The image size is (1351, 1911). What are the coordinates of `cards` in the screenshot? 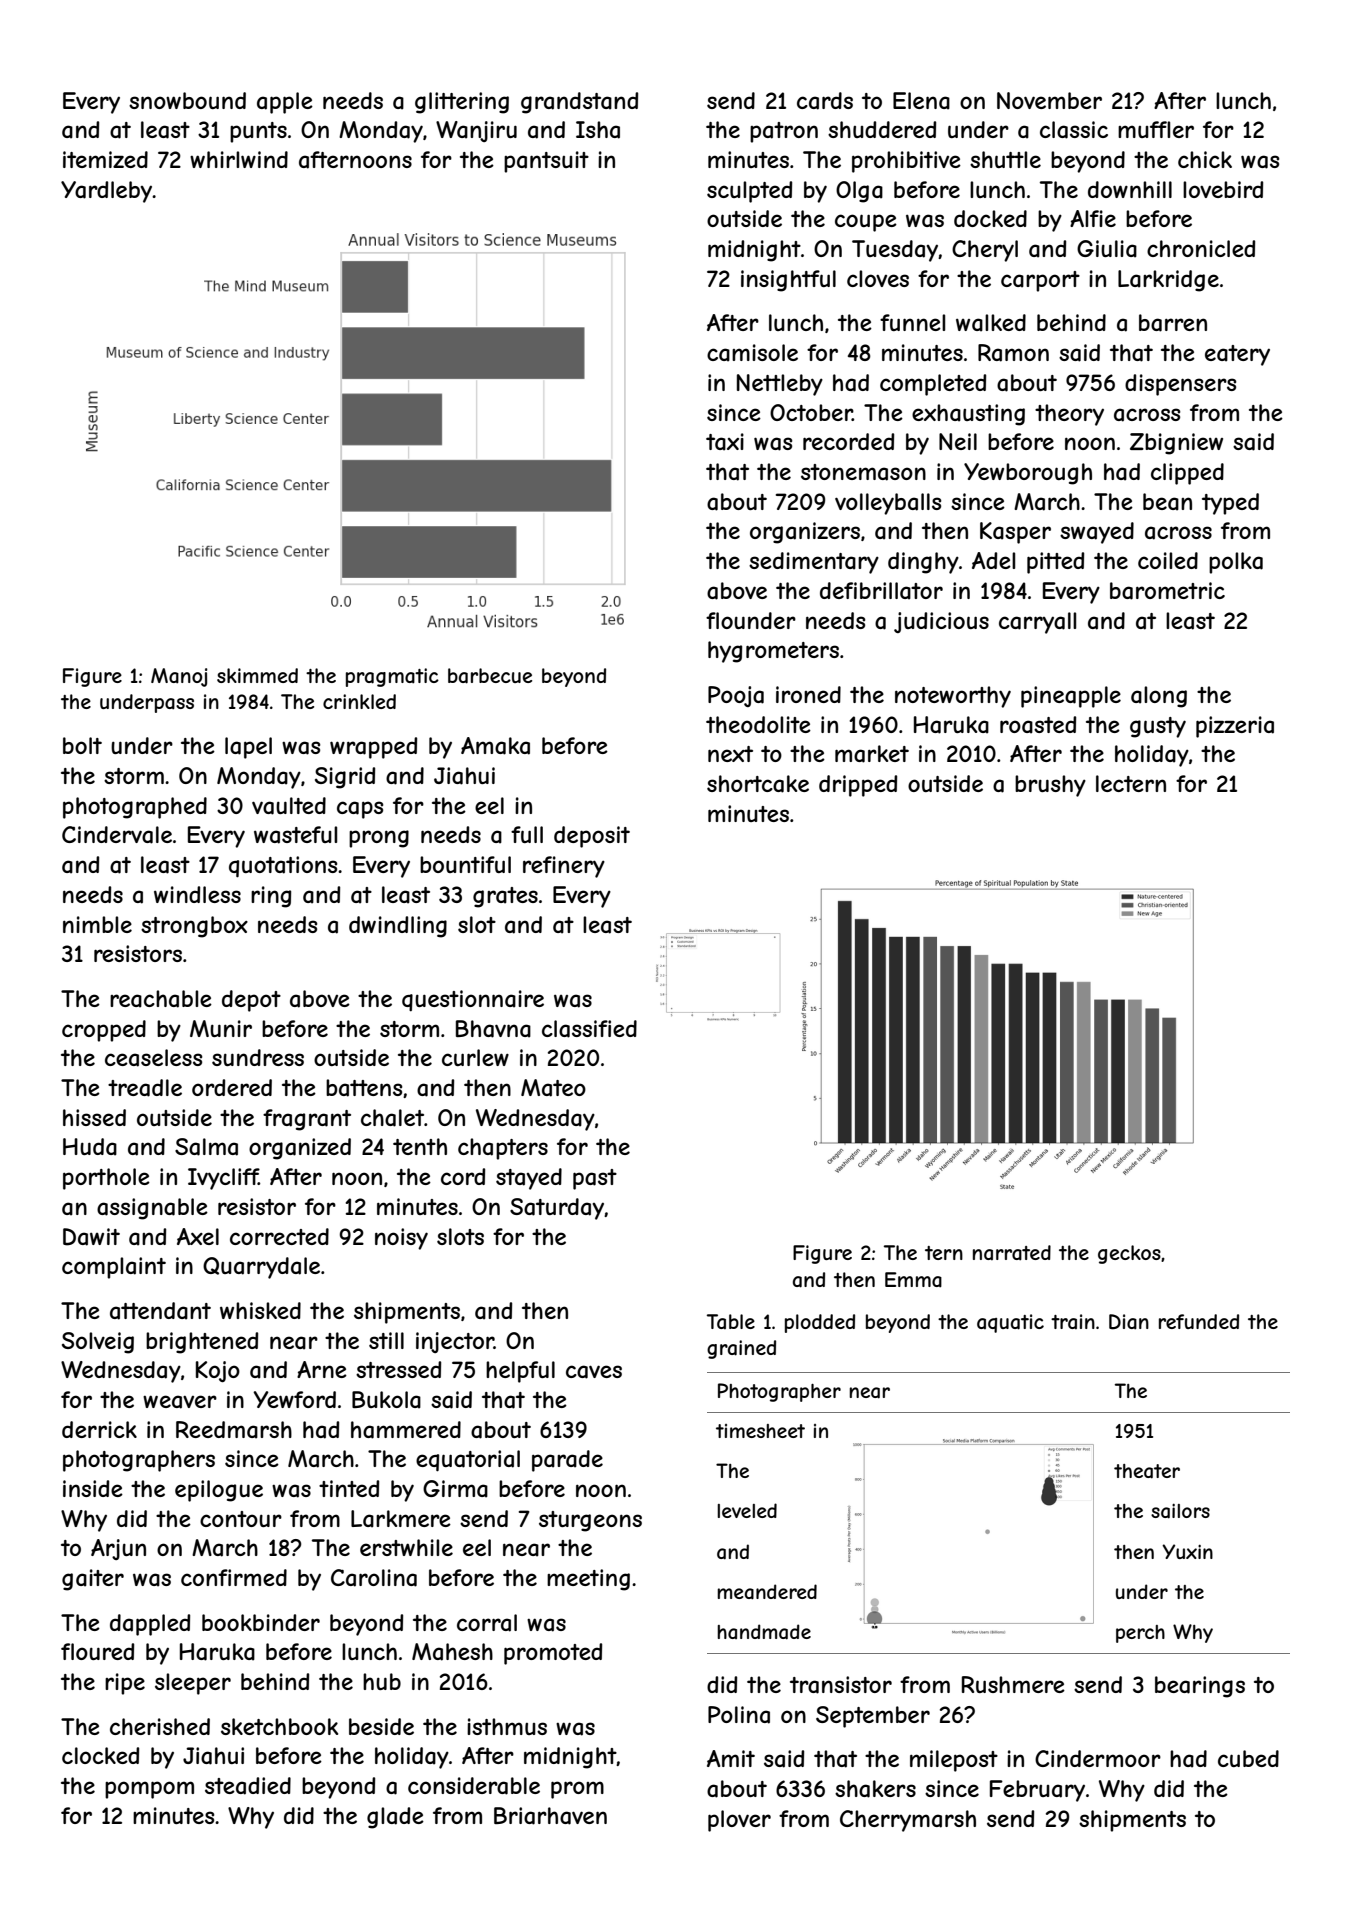 It's located at (825, 101).
